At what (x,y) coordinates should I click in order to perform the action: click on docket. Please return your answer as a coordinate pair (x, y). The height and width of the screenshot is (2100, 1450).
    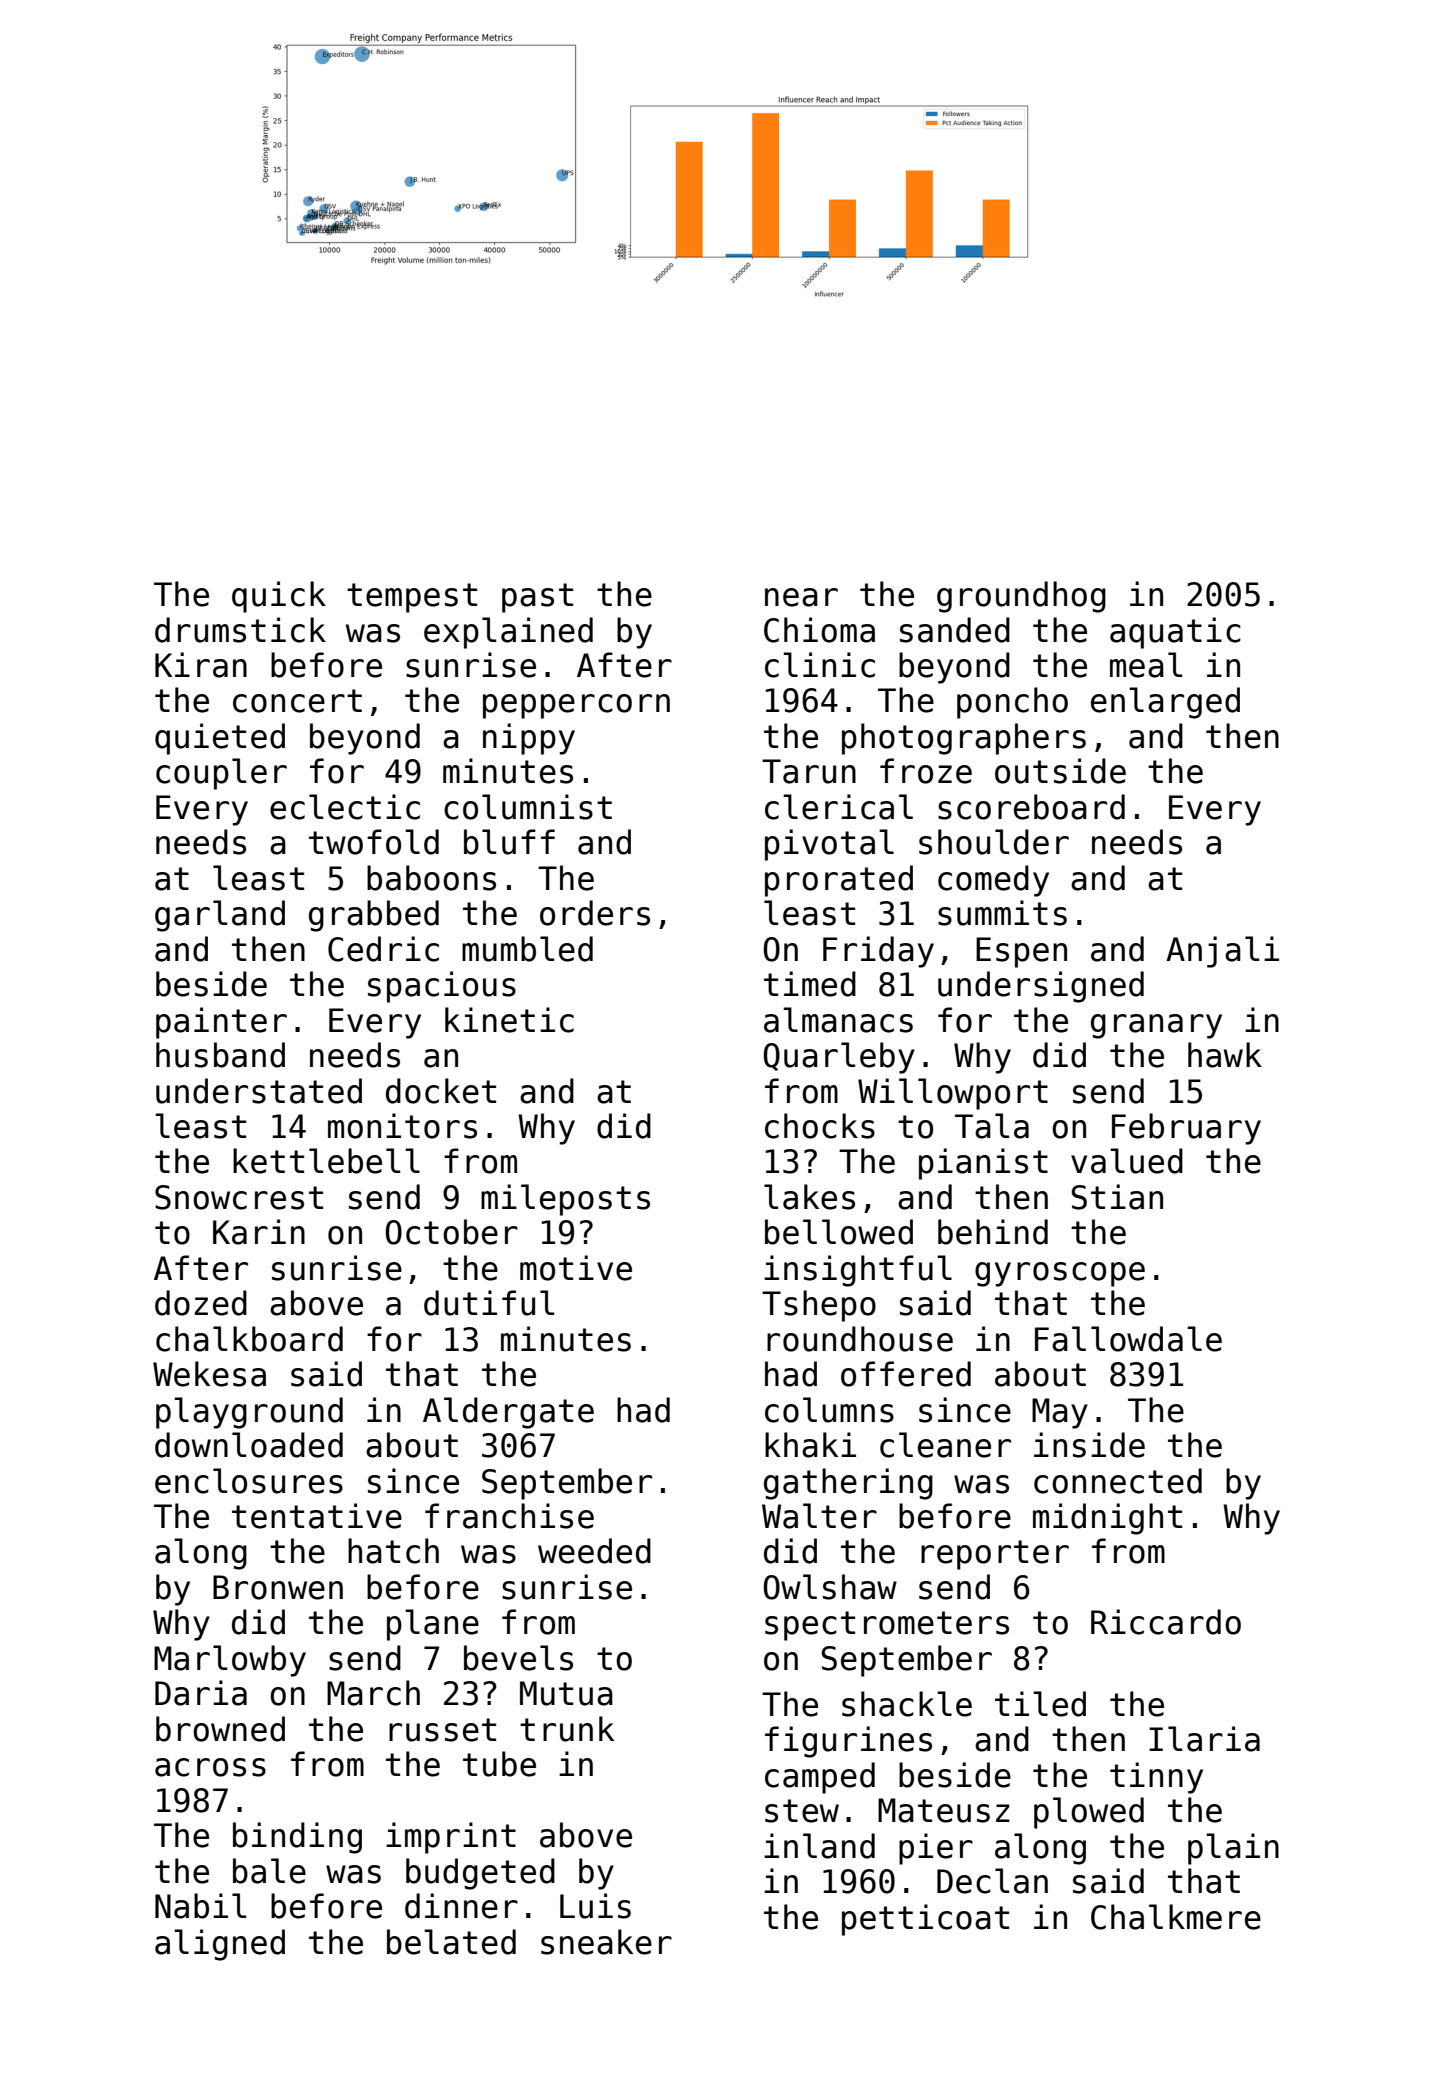
    Looking at the image, I should click on (441, 1091).
